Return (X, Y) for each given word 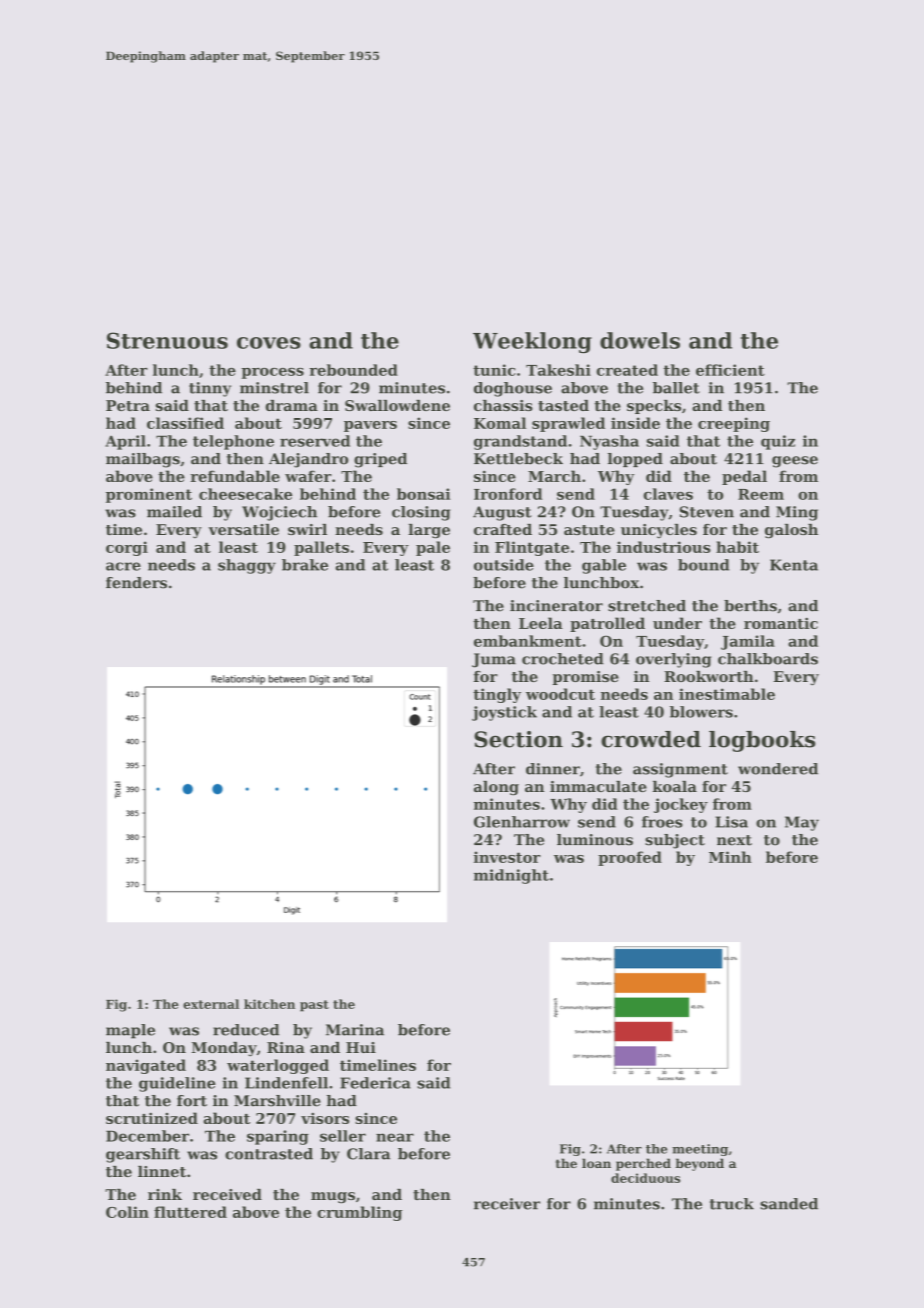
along (496, 788)
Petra (128, 405)
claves (668, 494)
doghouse (513, 389)
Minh (730, 857)
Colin (127, 1212)
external (211, 1004)
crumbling (359, 1213)
